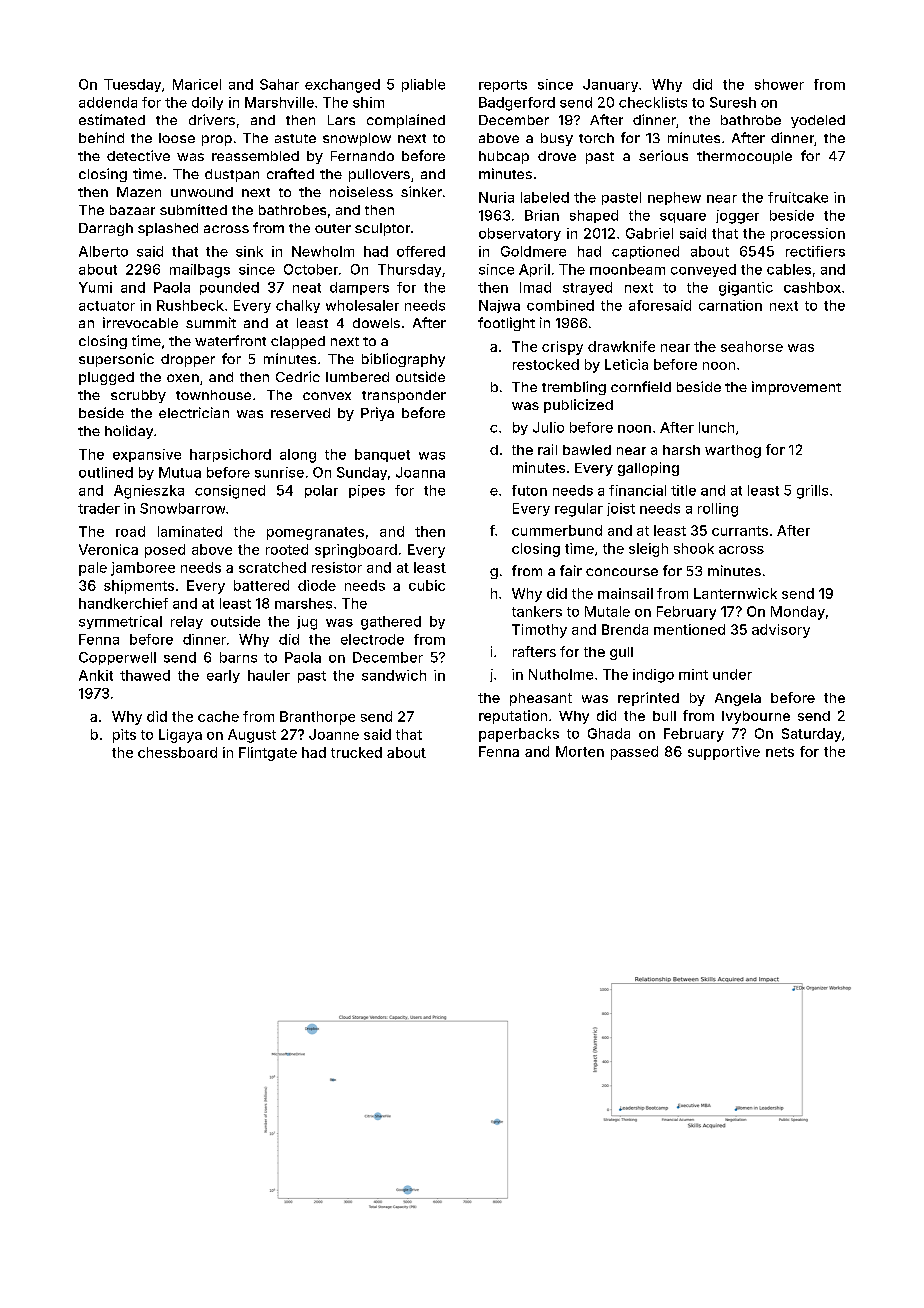 This screenshot has width=924, height=1308. What do you see at coordinates (503, 86) in the screenshot?
I see `reports` at bounding box center [503, 86].
